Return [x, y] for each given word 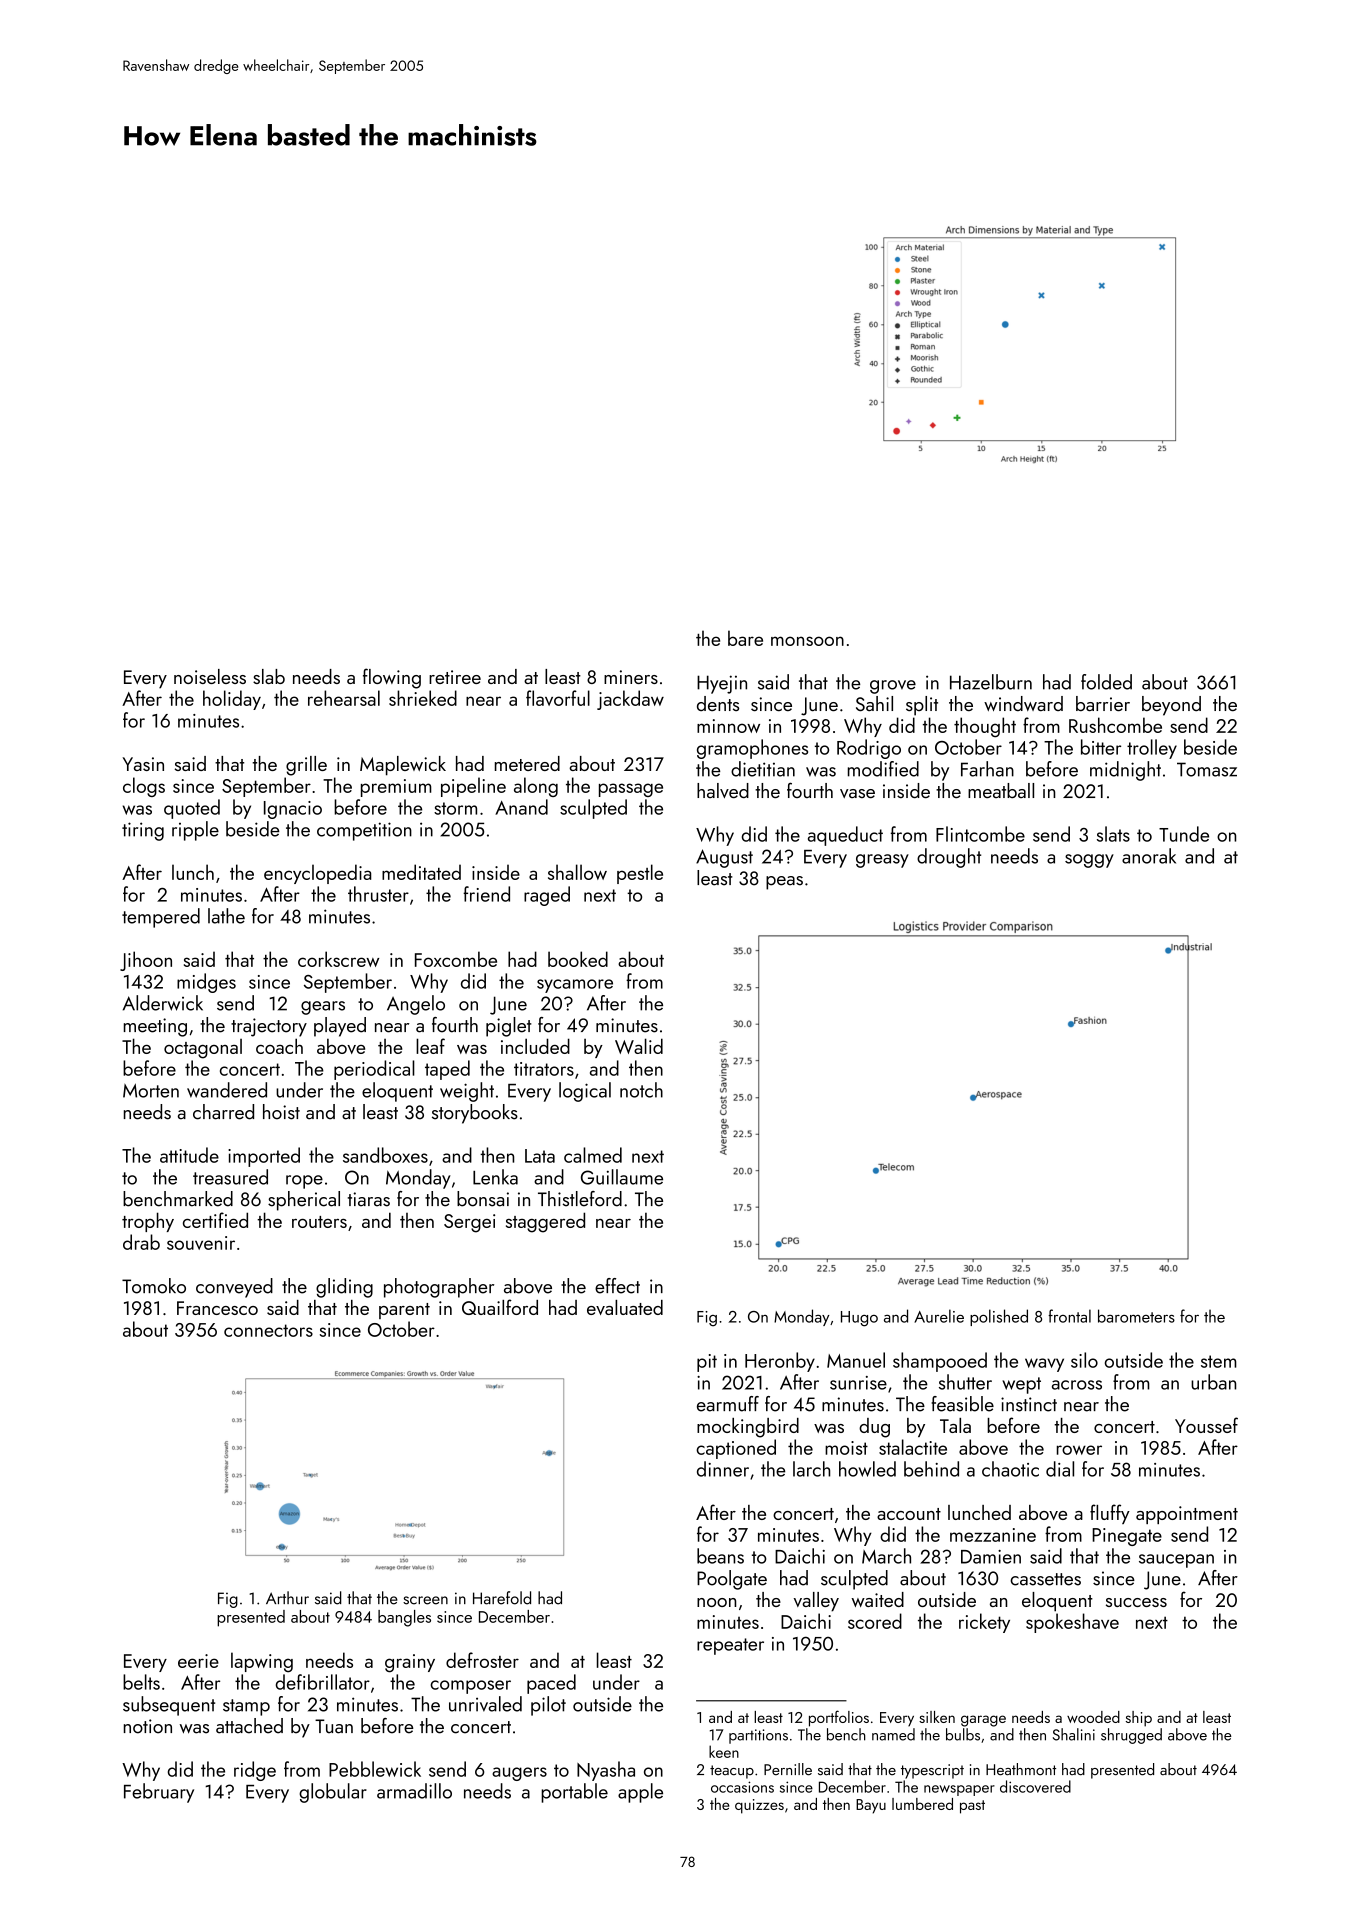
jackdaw [630, 700]
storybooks [475, 1114]
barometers [1136, 1316]
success [1136, 1602]
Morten [151, 1090]
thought [985, 727]
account [909, 1514]
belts [141, 1682]
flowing [392, 678]
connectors [268, 1330]
